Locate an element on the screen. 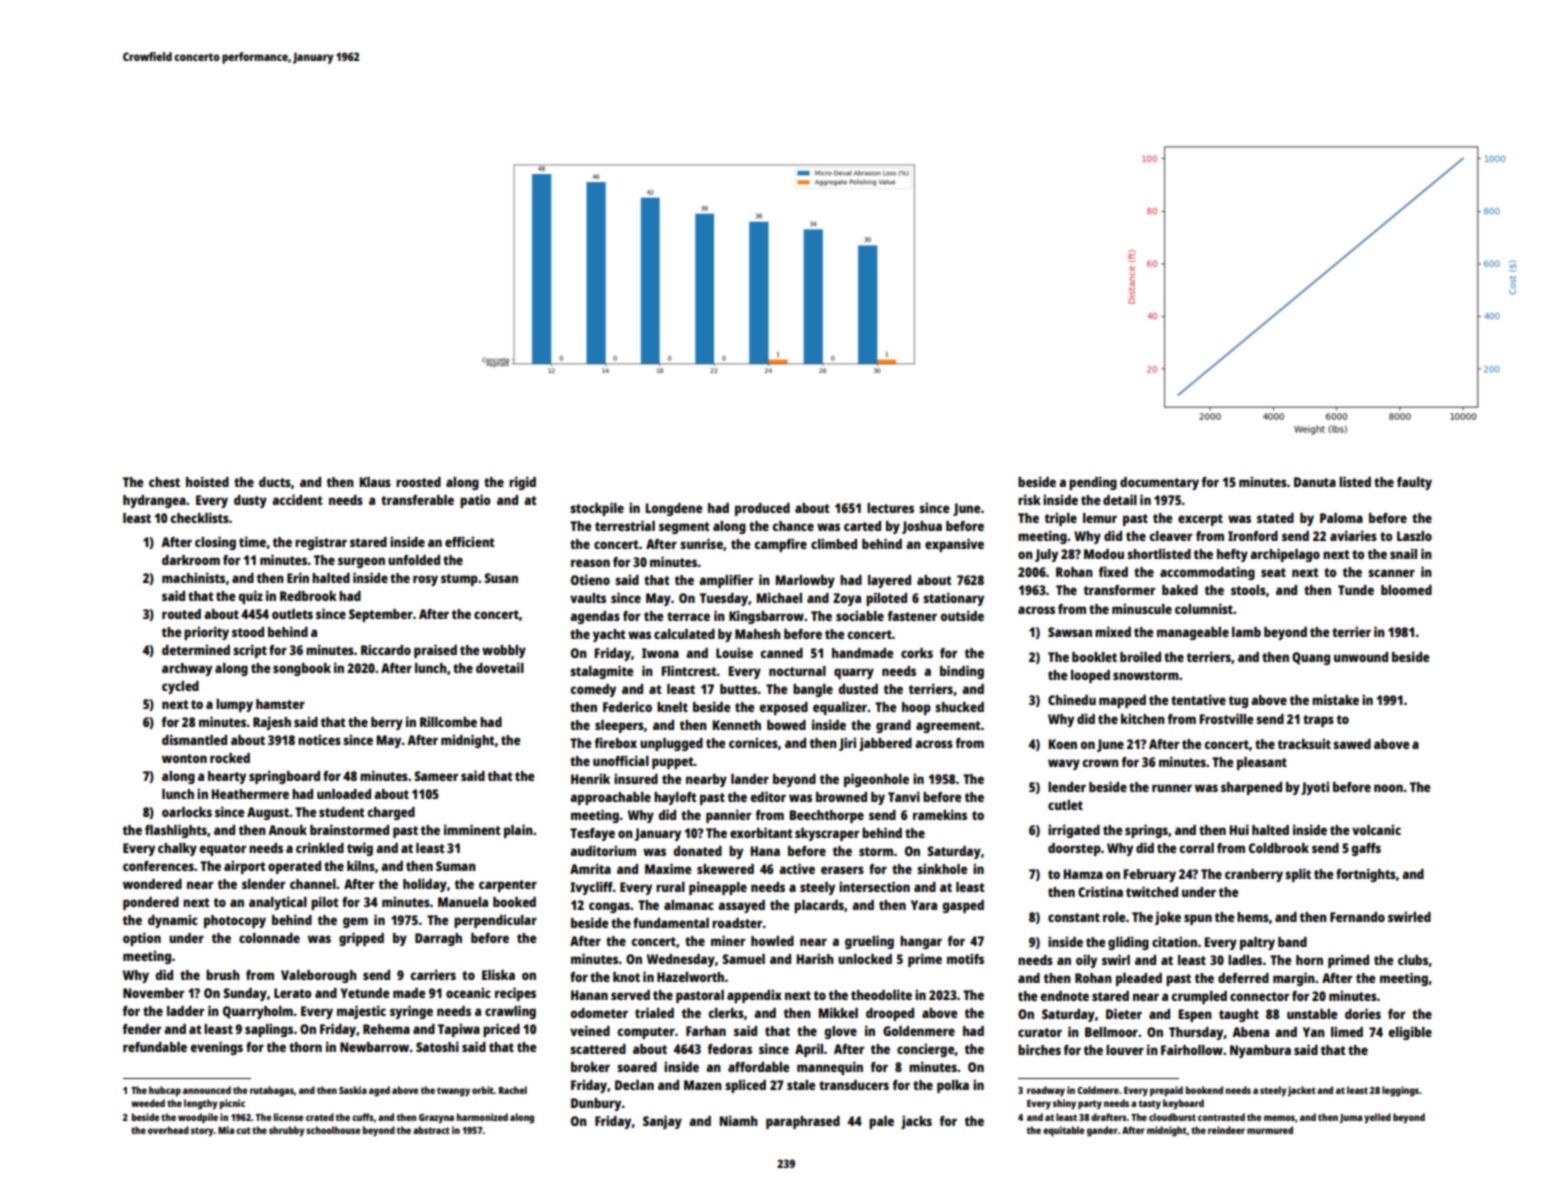 This screenshot has width=1555, height=1202. Harish is located at coordinates (815, 958).
